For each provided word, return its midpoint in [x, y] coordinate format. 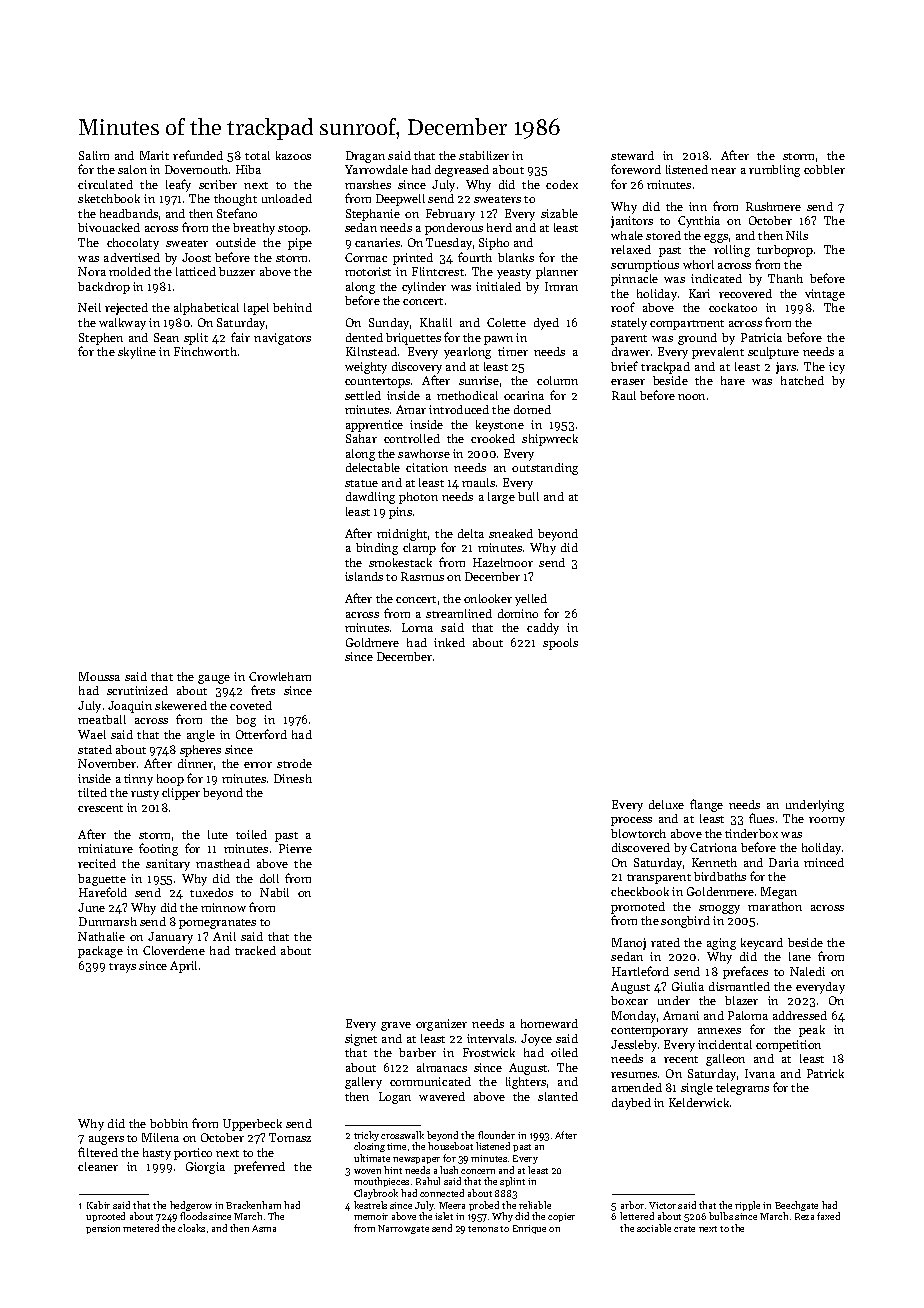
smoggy [719, 909]
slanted [558, 1096]
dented [364, 337]
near [723, 171]
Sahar [361, 438]
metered [141, 1228]
